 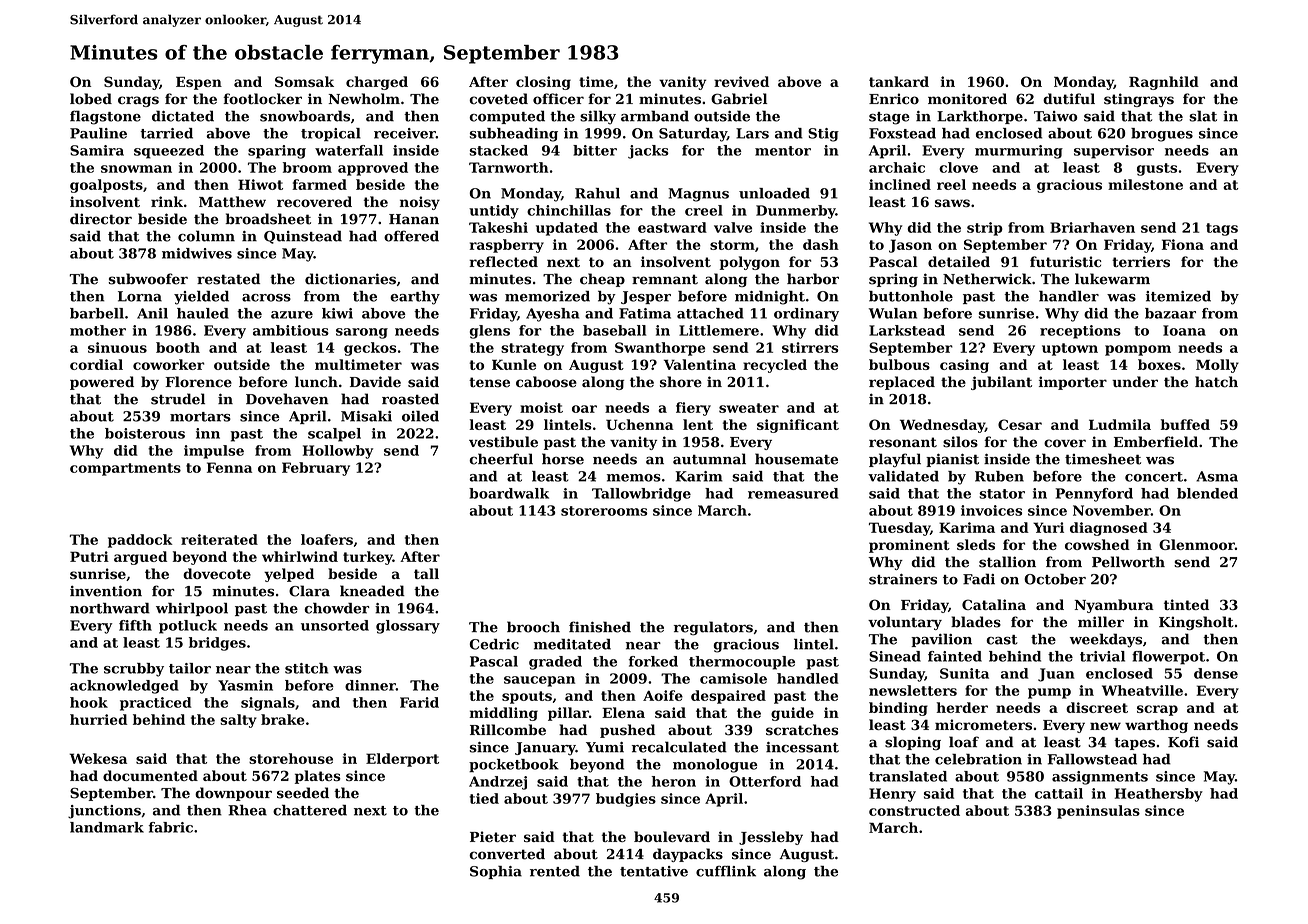 I want to click on buffed, so click(x=1185, y=424).
